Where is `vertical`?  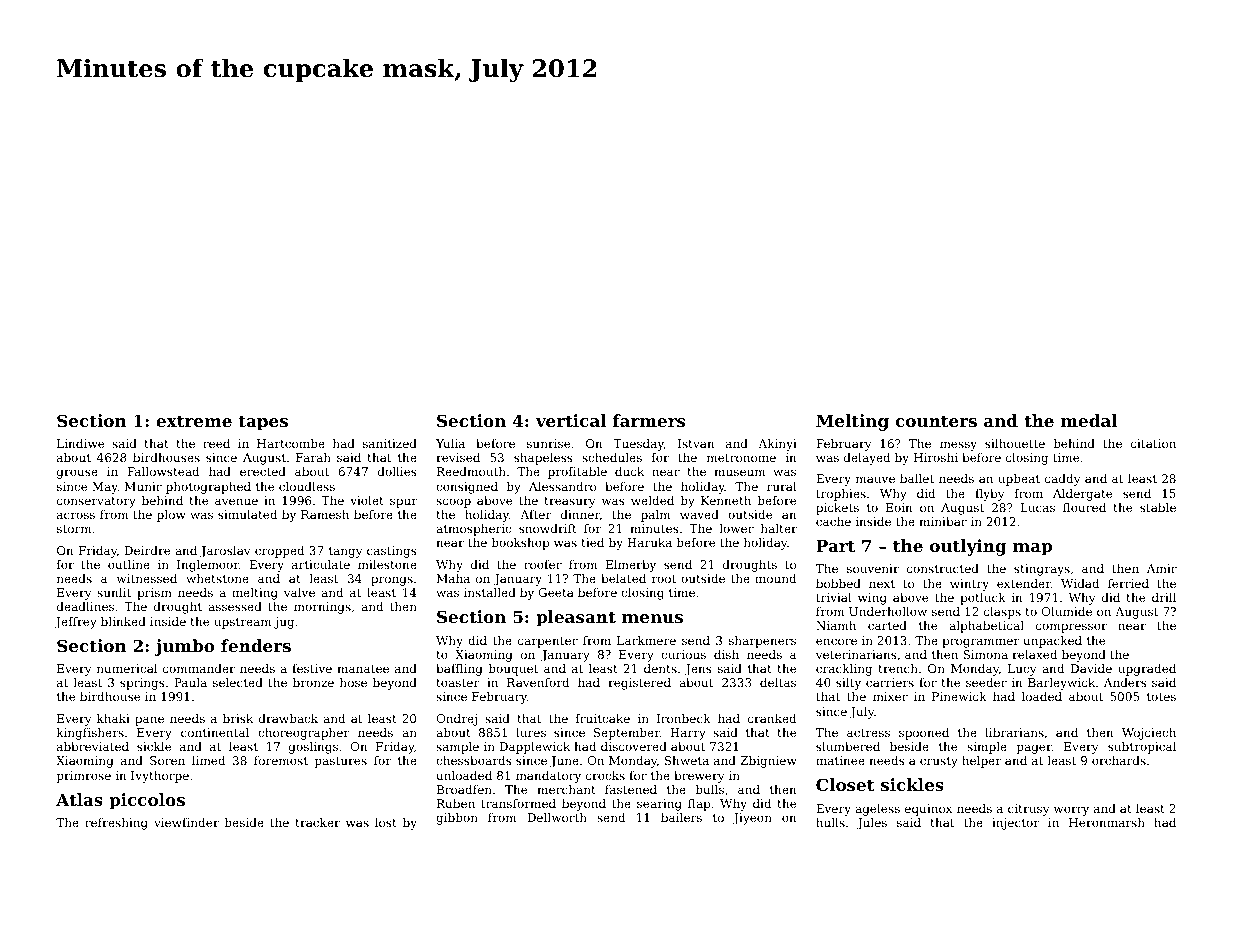
vertical is located at coordinates (571, 420).
